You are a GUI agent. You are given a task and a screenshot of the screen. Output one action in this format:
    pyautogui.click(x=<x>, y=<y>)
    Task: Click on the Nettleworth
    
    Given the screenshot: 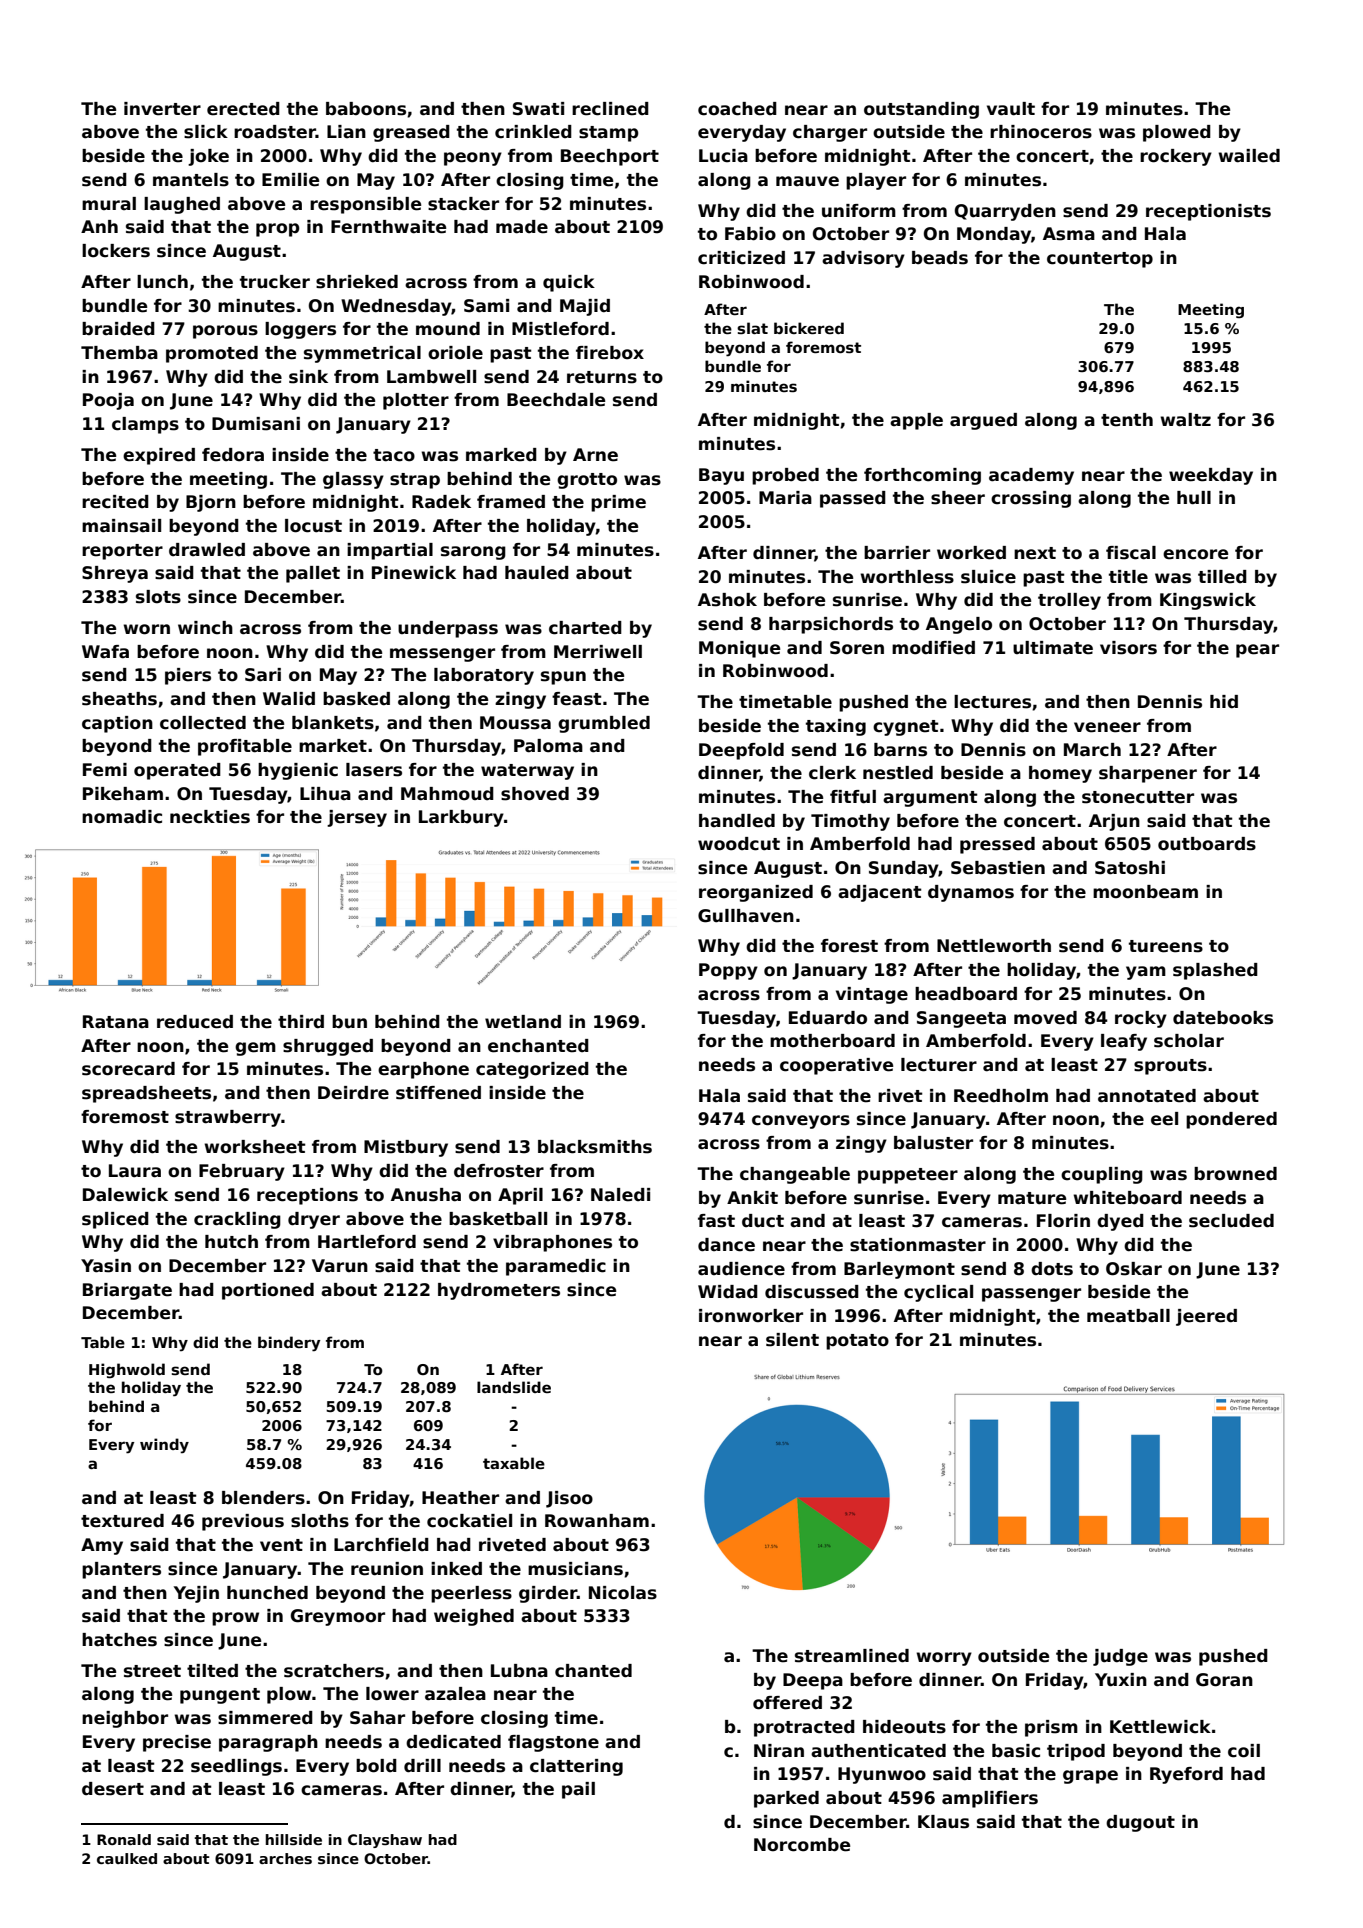 What is the action you would take?
    pyautogui.click(x=994, y=946)
